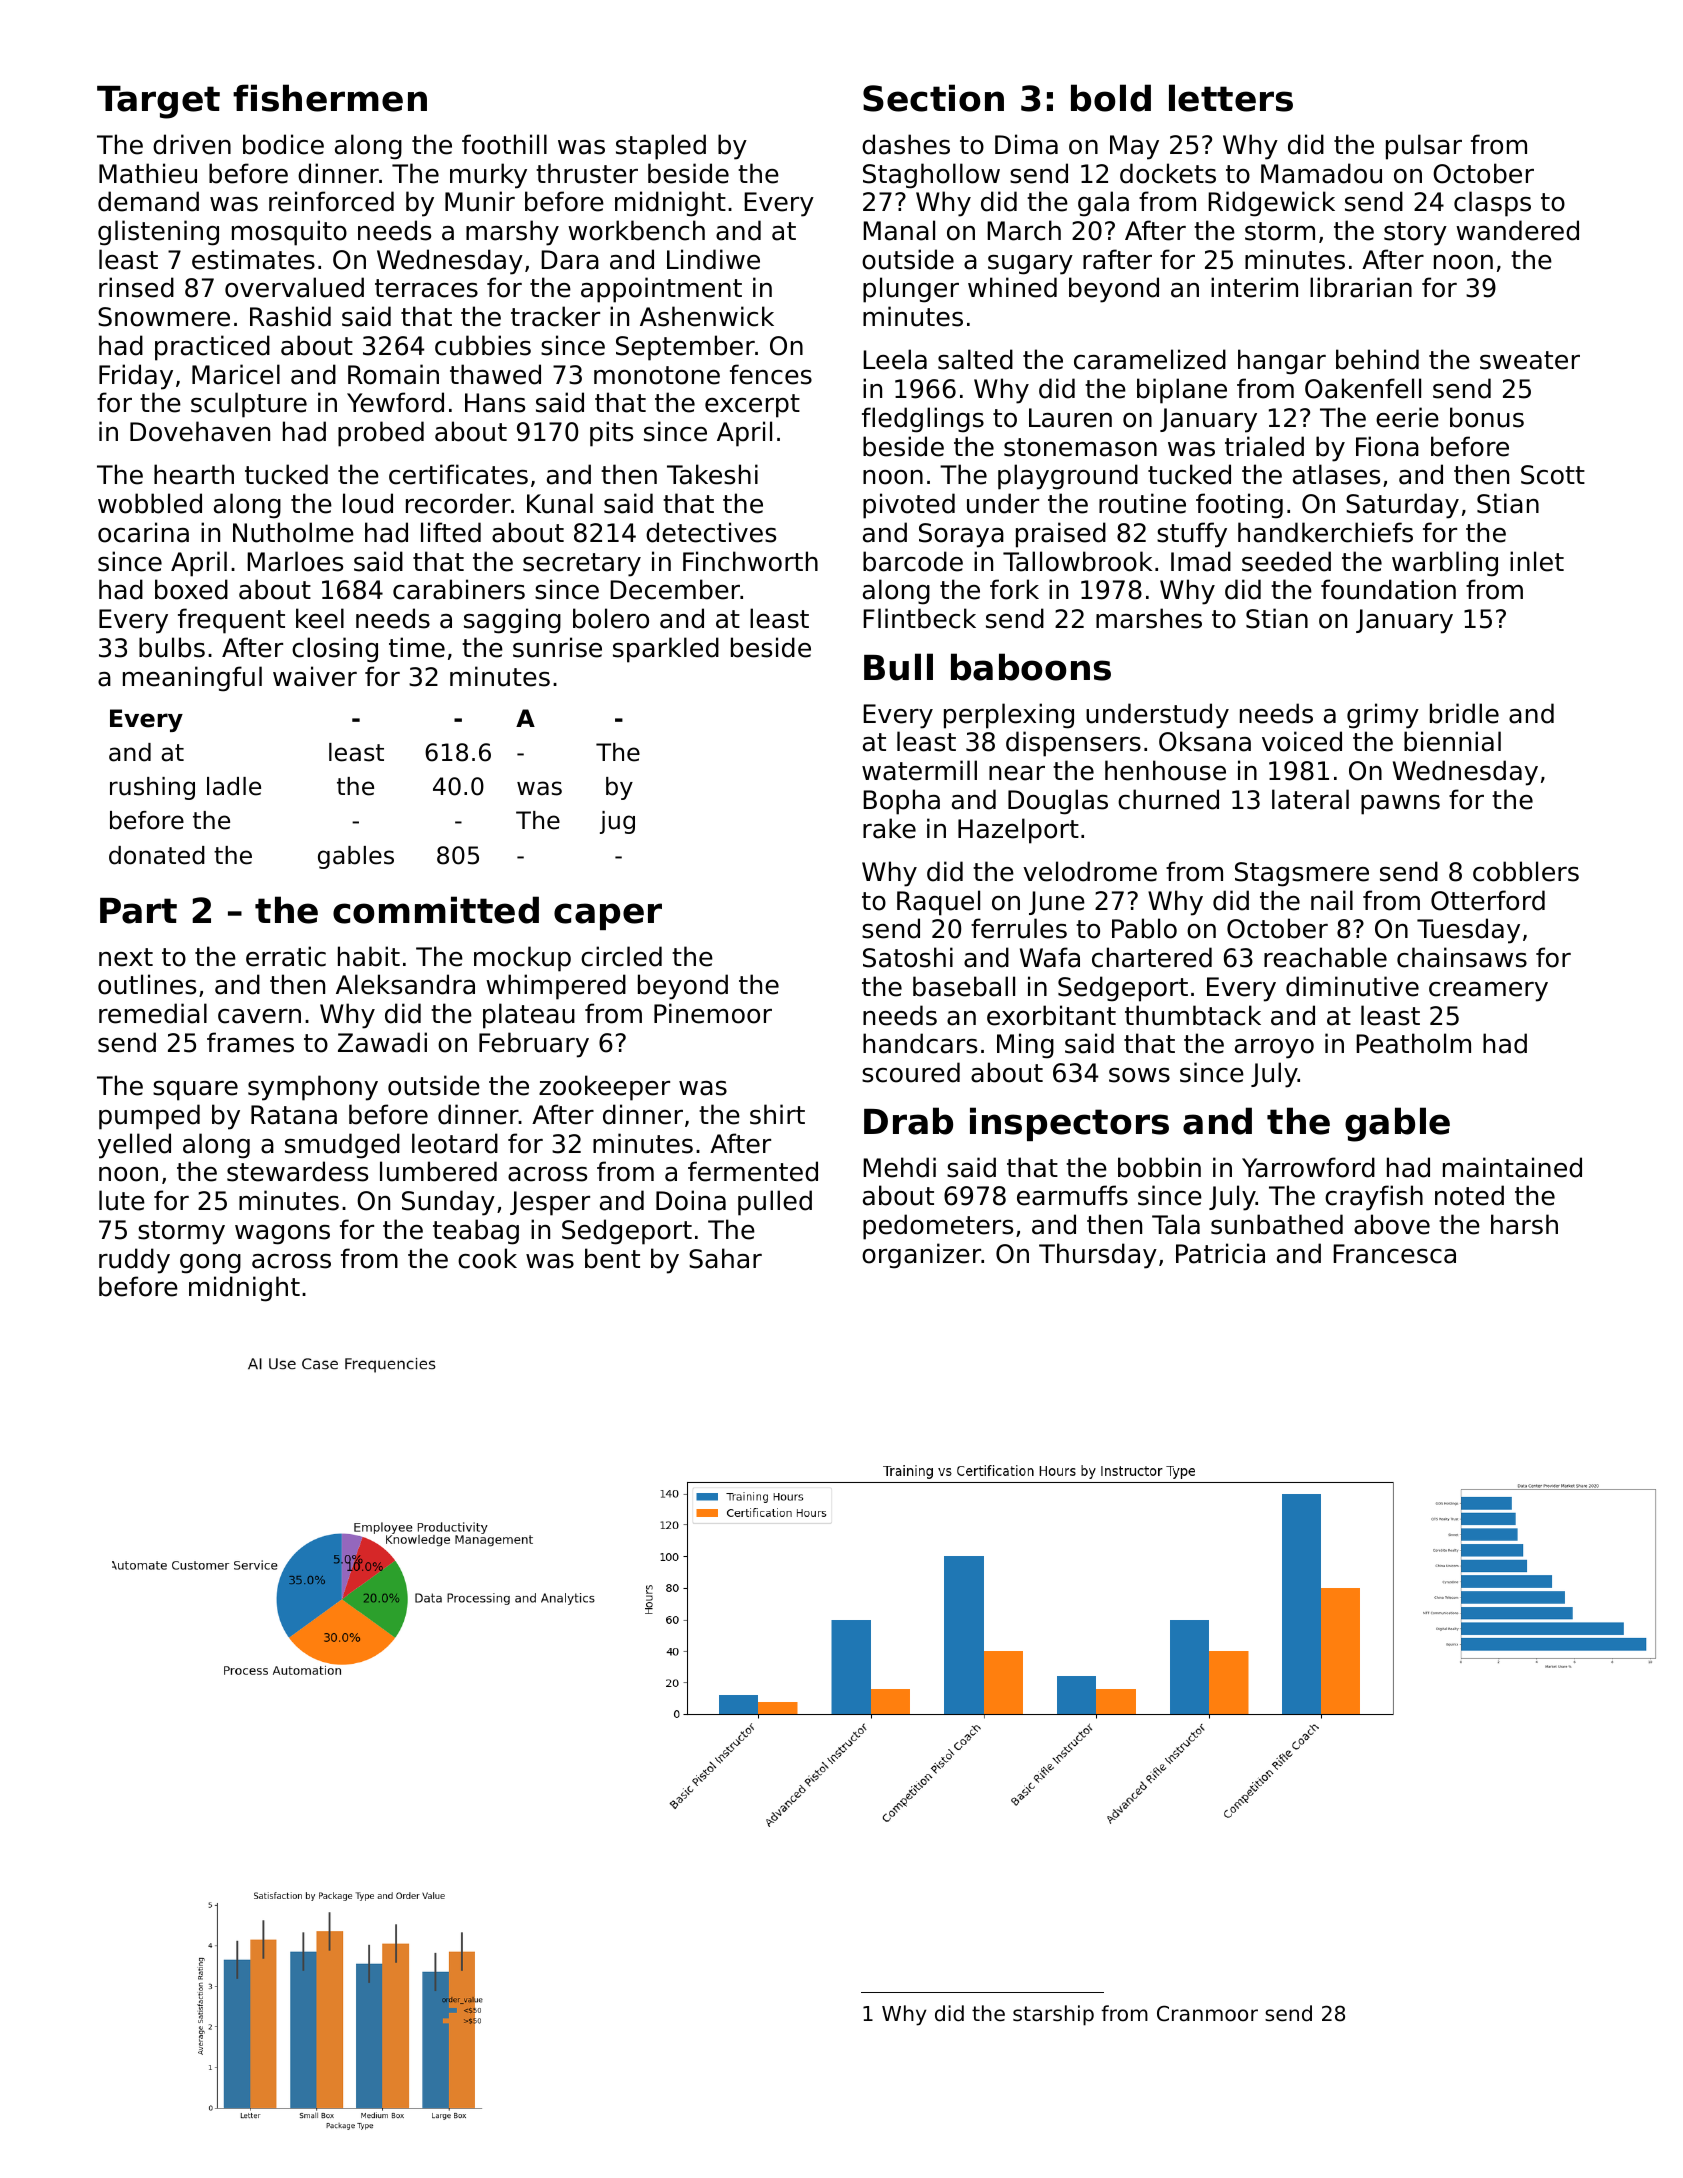 Image resolution: width=1683 pixels, height=2178 pixels. I want to click on circled, so click(621, 956).
